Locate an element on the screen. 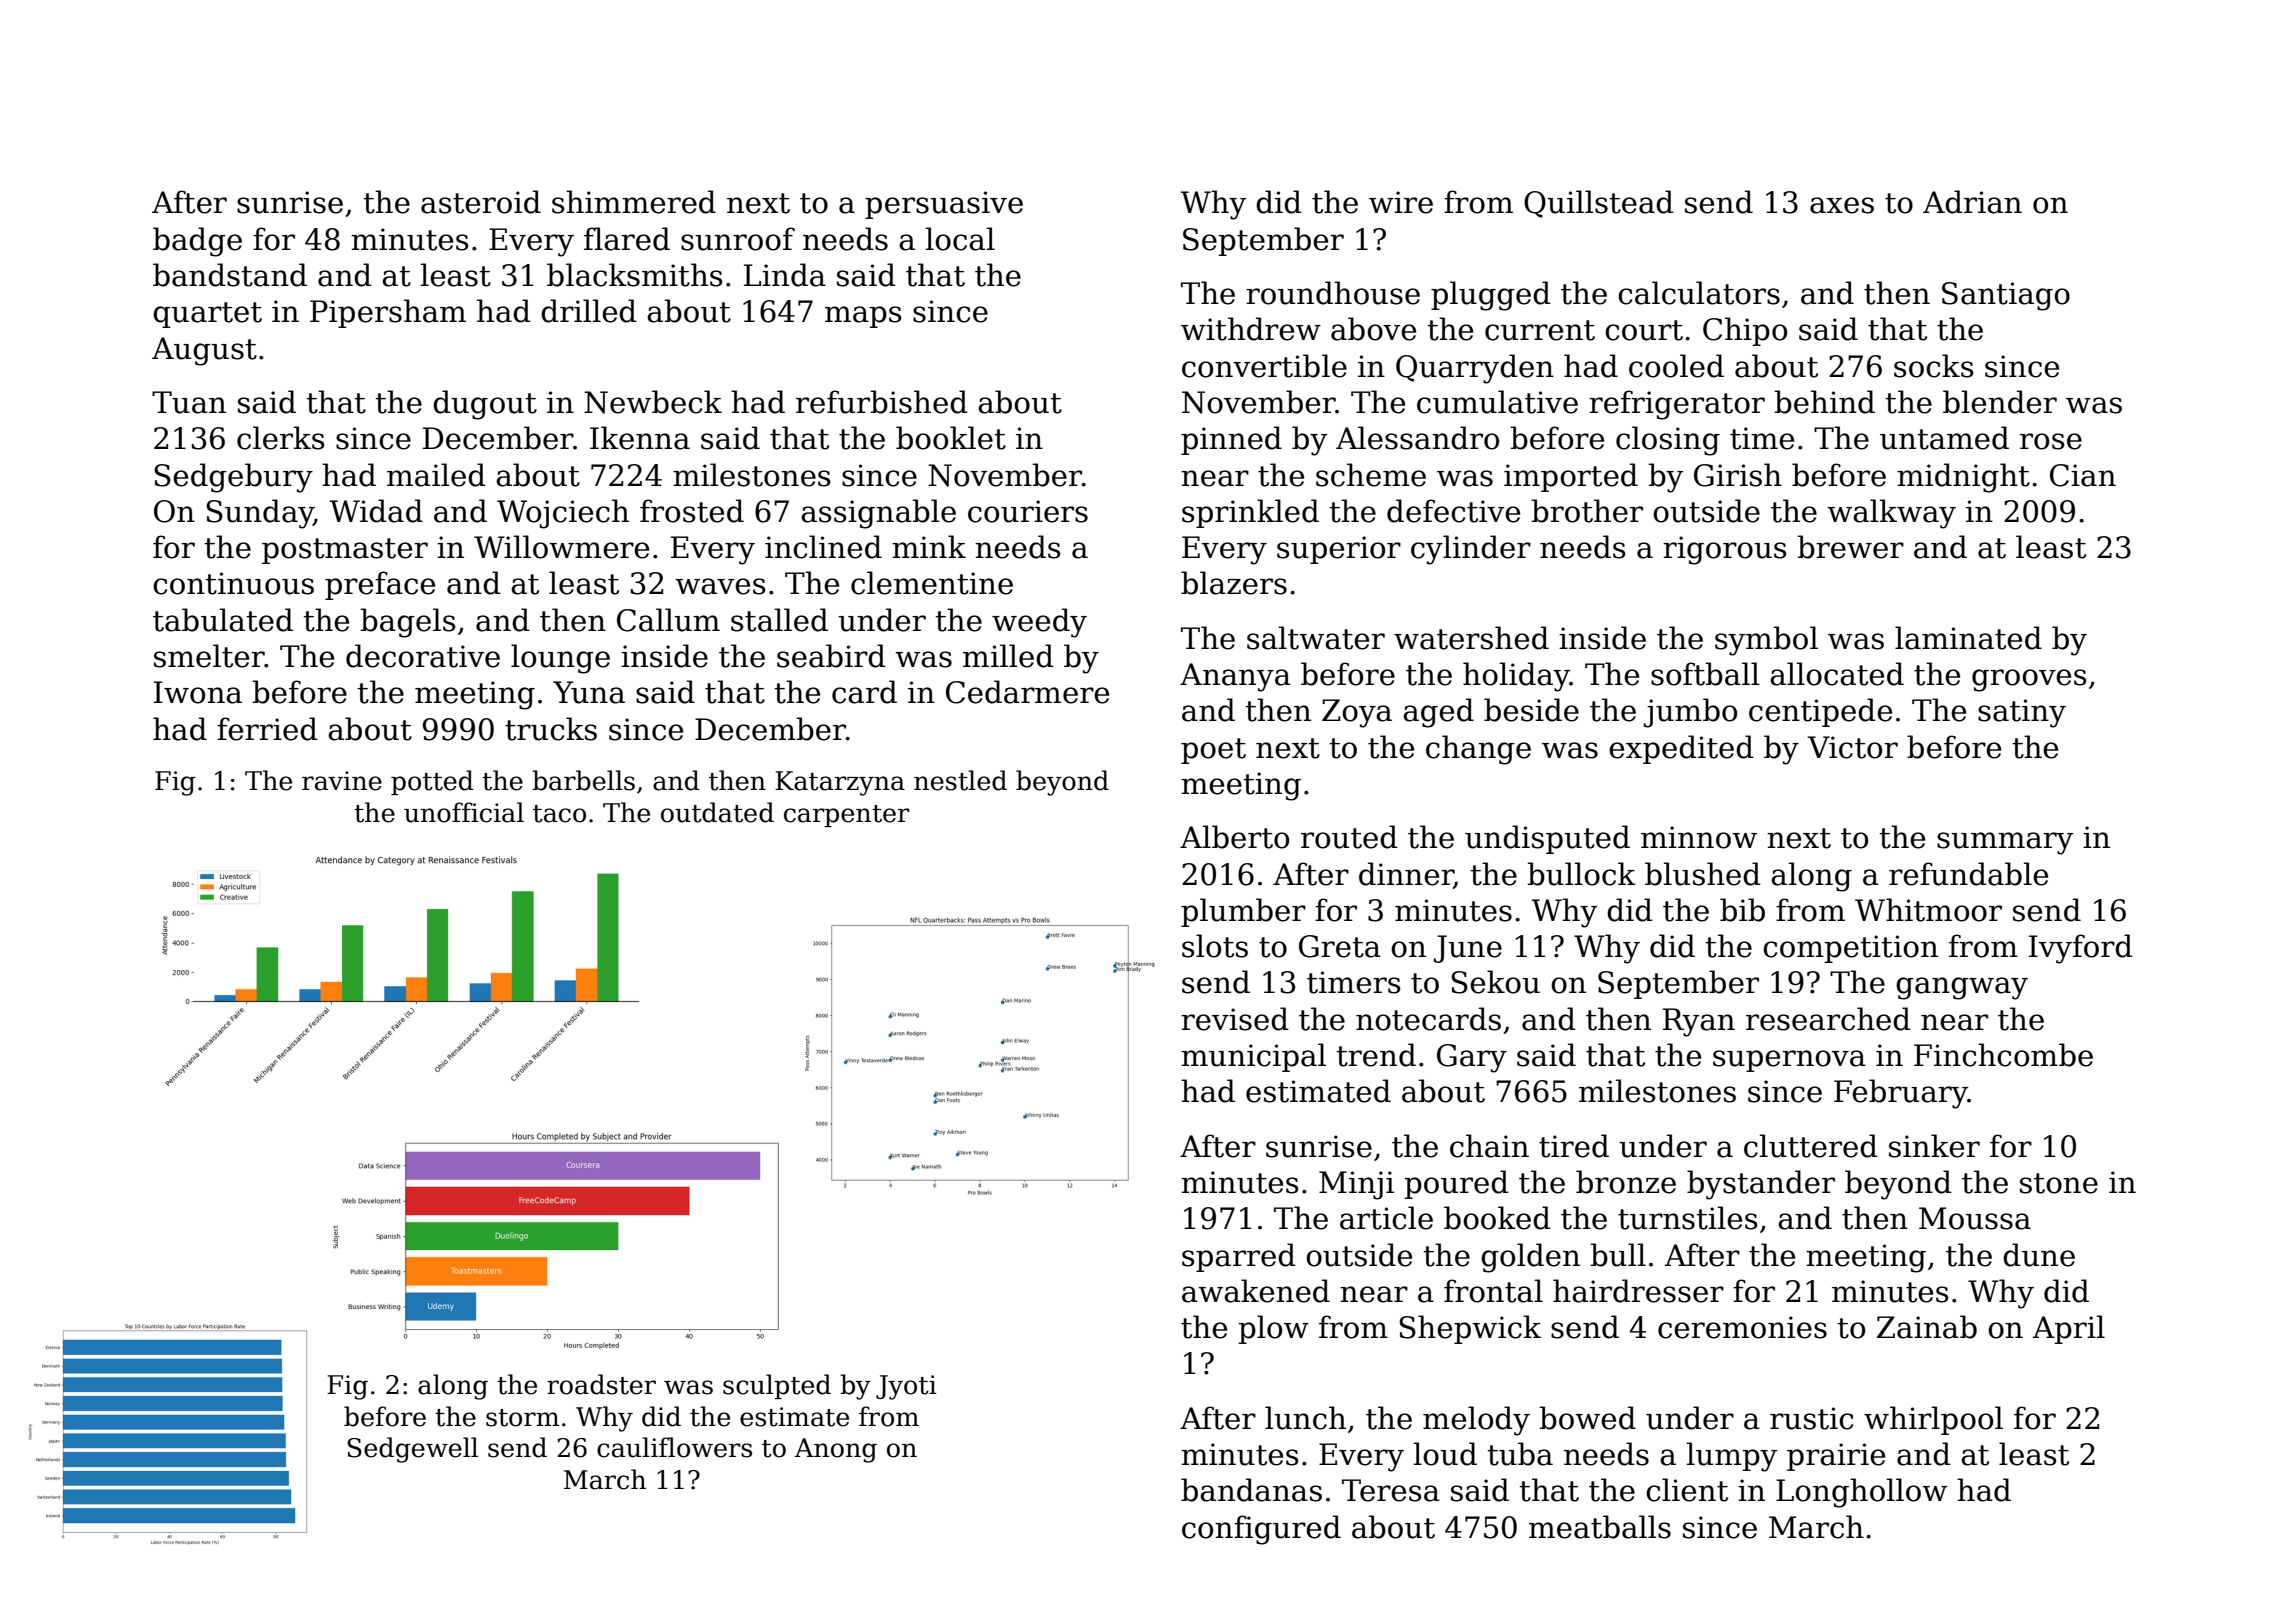  Sedgewell is located at coordinates (412, 1450).
